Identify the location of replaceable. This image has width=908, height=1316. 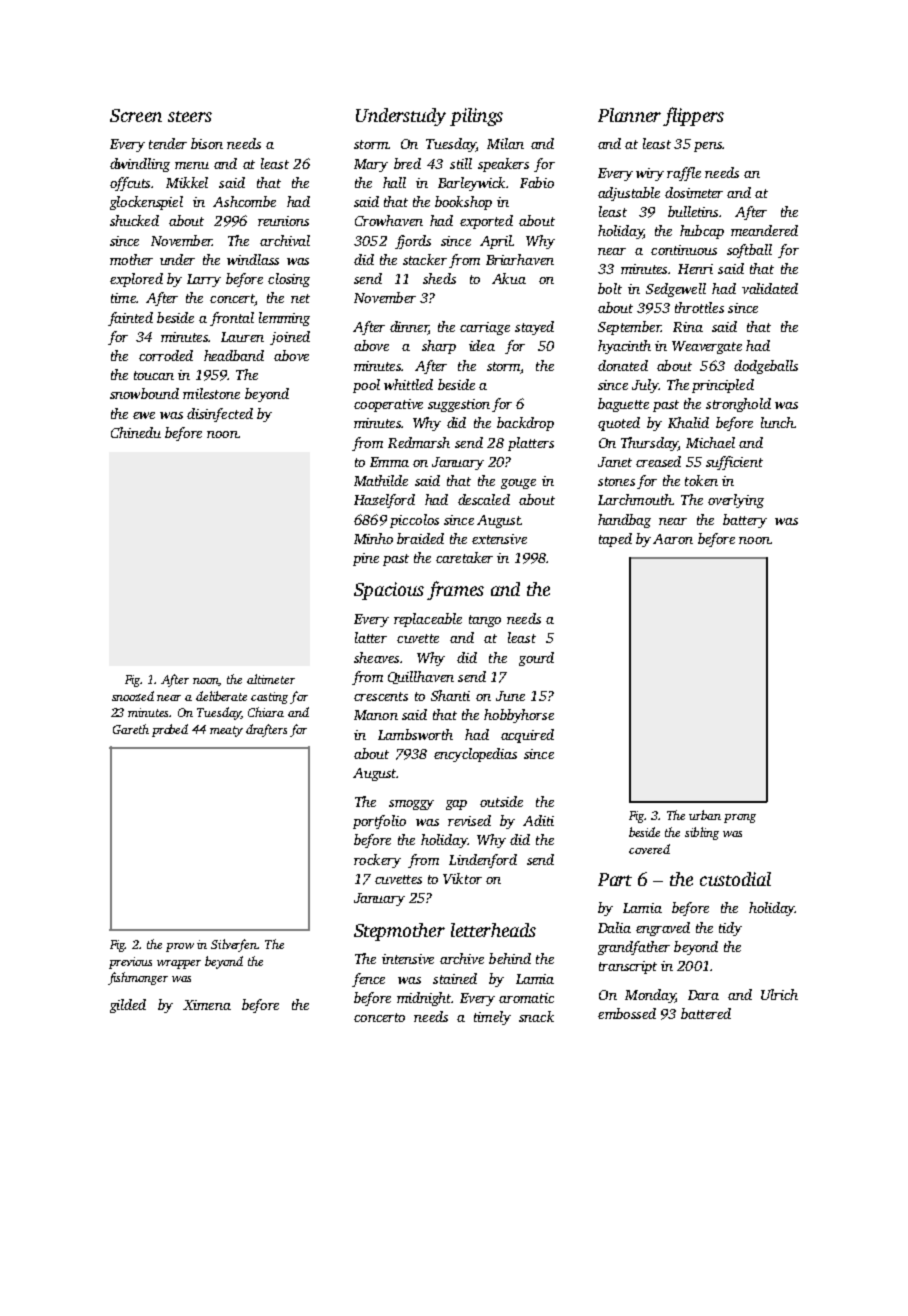
(428, 620).
